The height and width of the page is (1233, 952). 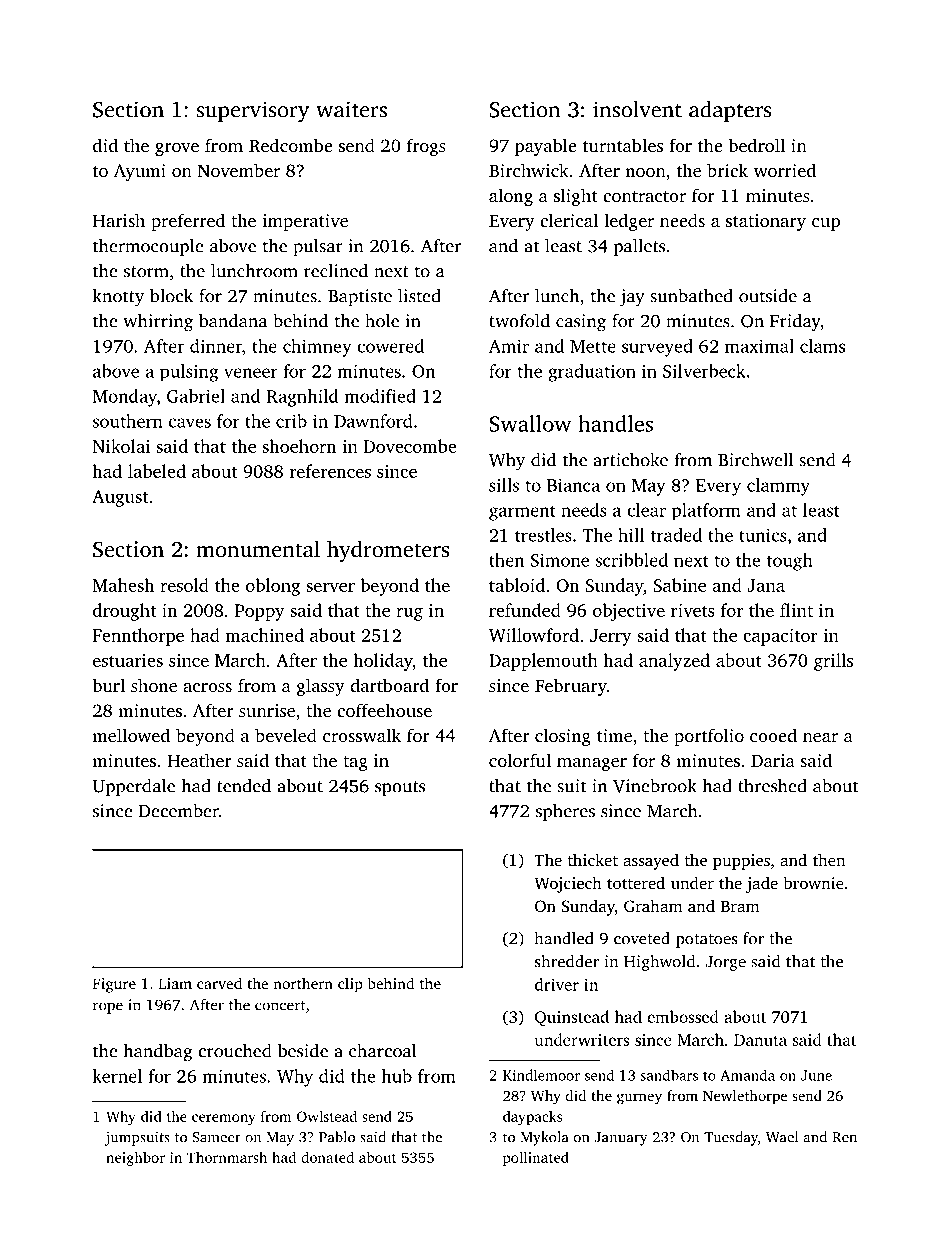 What do you see at coordinates (303, 1051) in the page?
I see `beside` at bounding box center [303, 1051].
